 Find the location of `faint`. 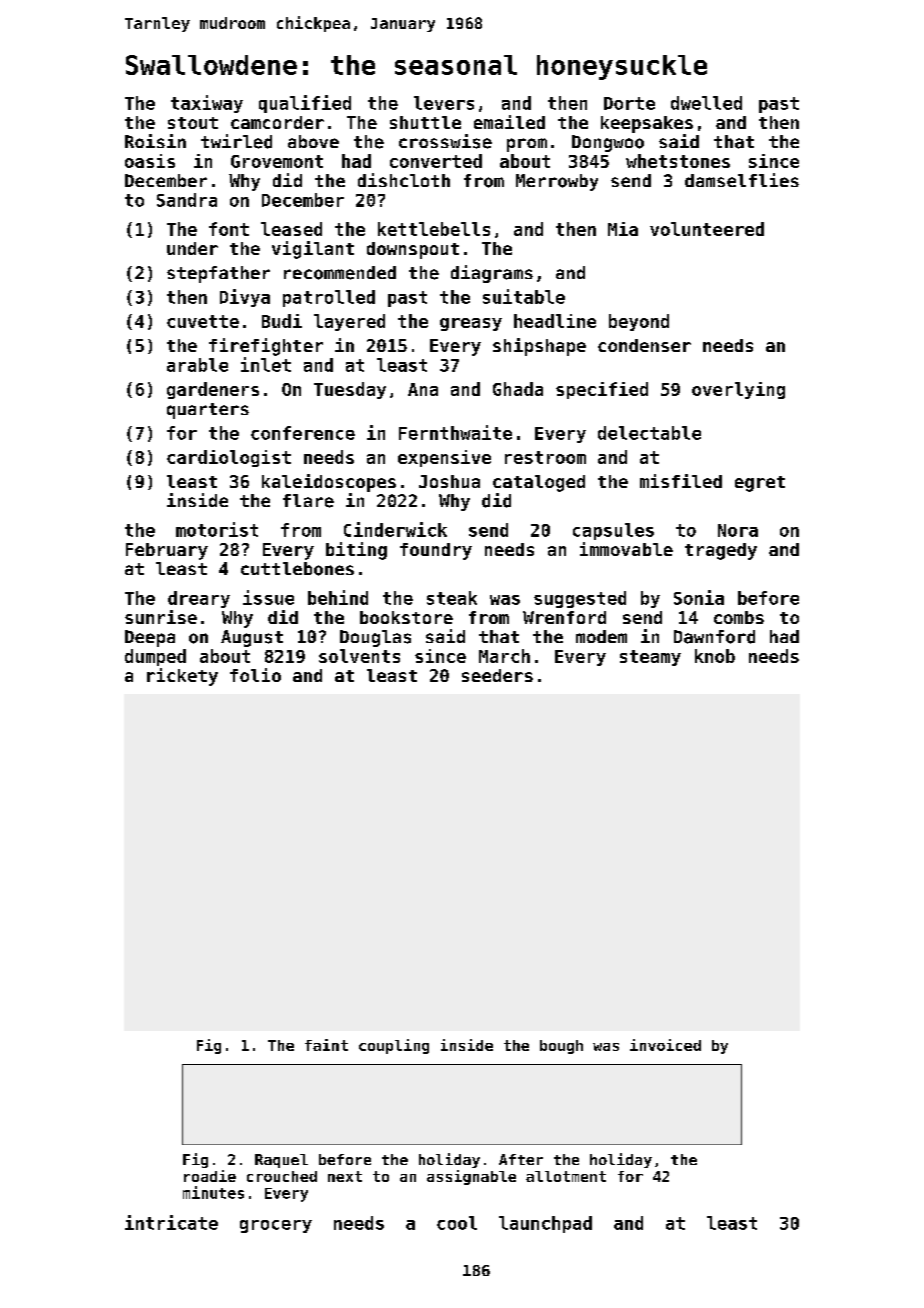

faint is located at coordinates (326, 1045).
